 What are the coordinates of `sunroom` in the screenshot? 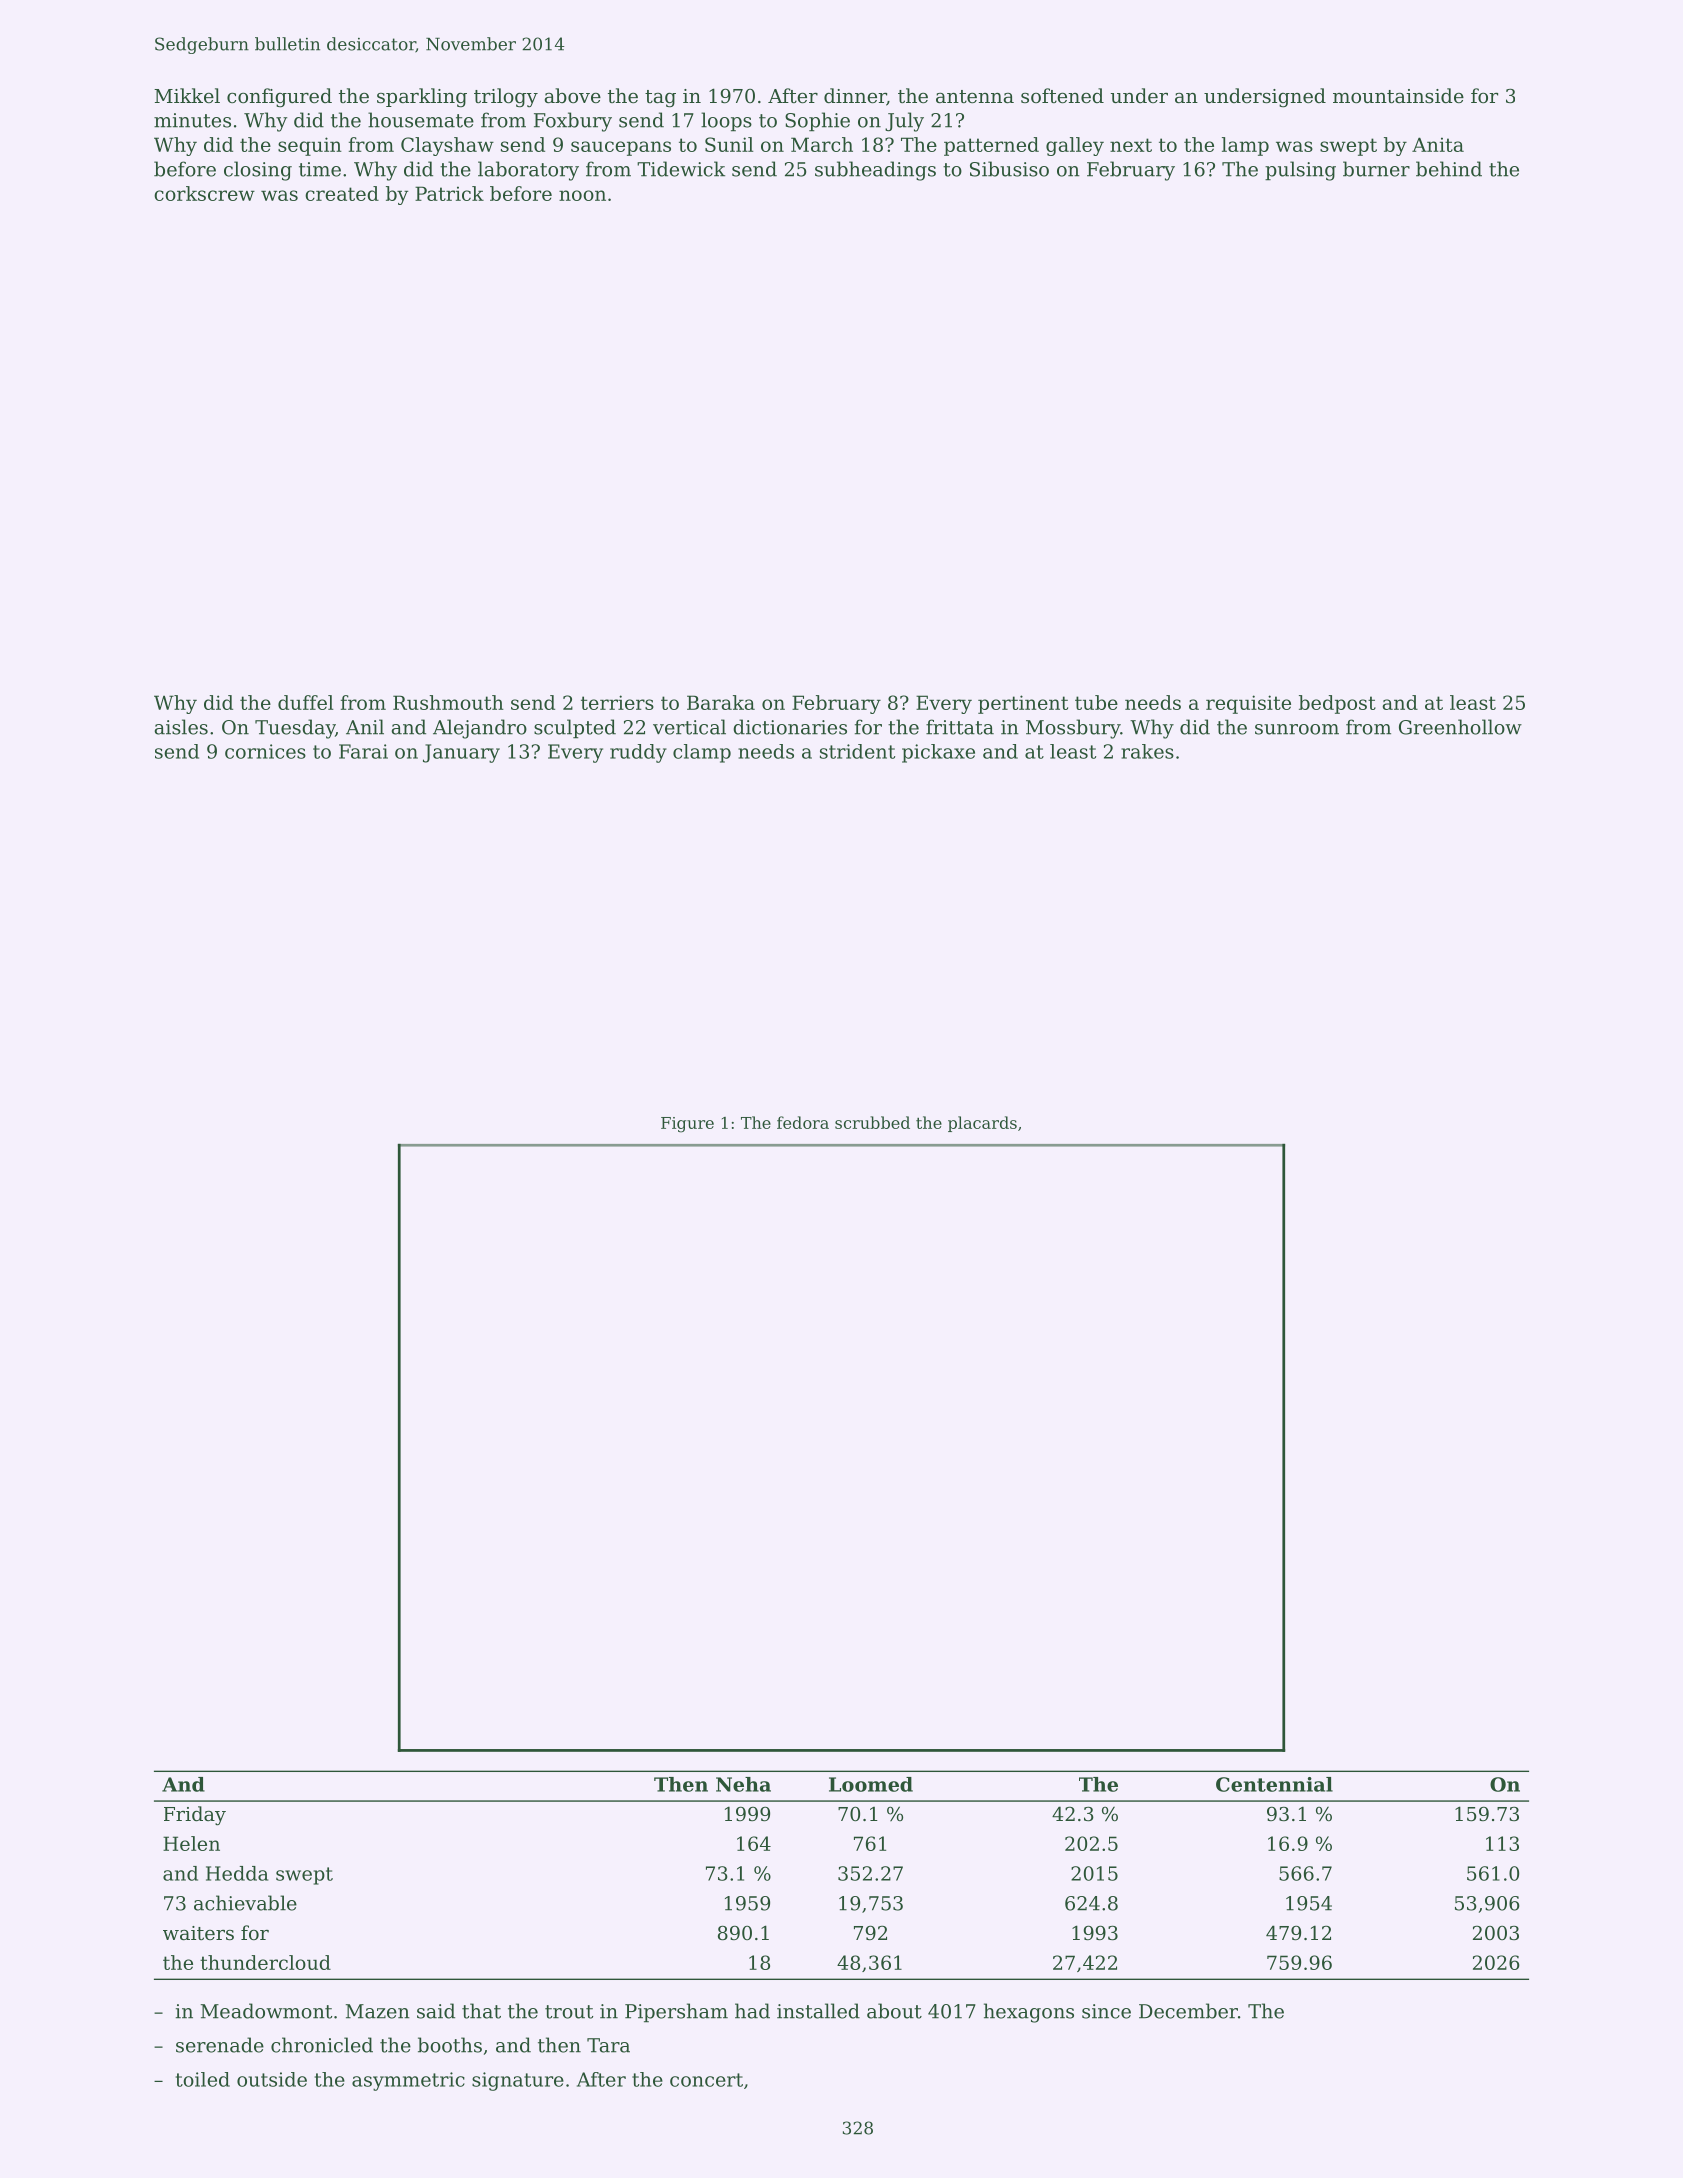 It's located at (1297, 729).
